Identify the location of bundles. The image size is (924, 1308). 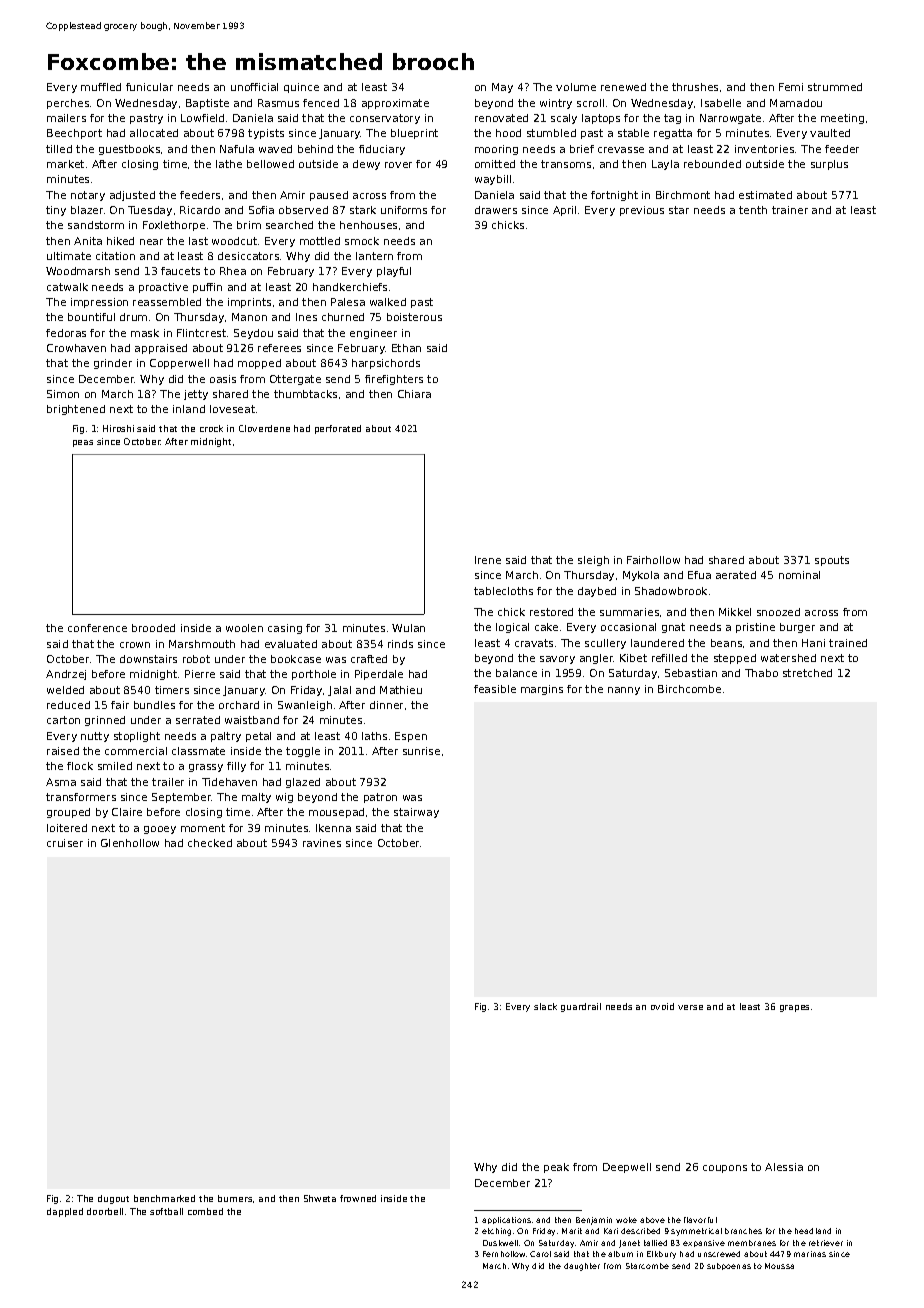
(154, 705).
